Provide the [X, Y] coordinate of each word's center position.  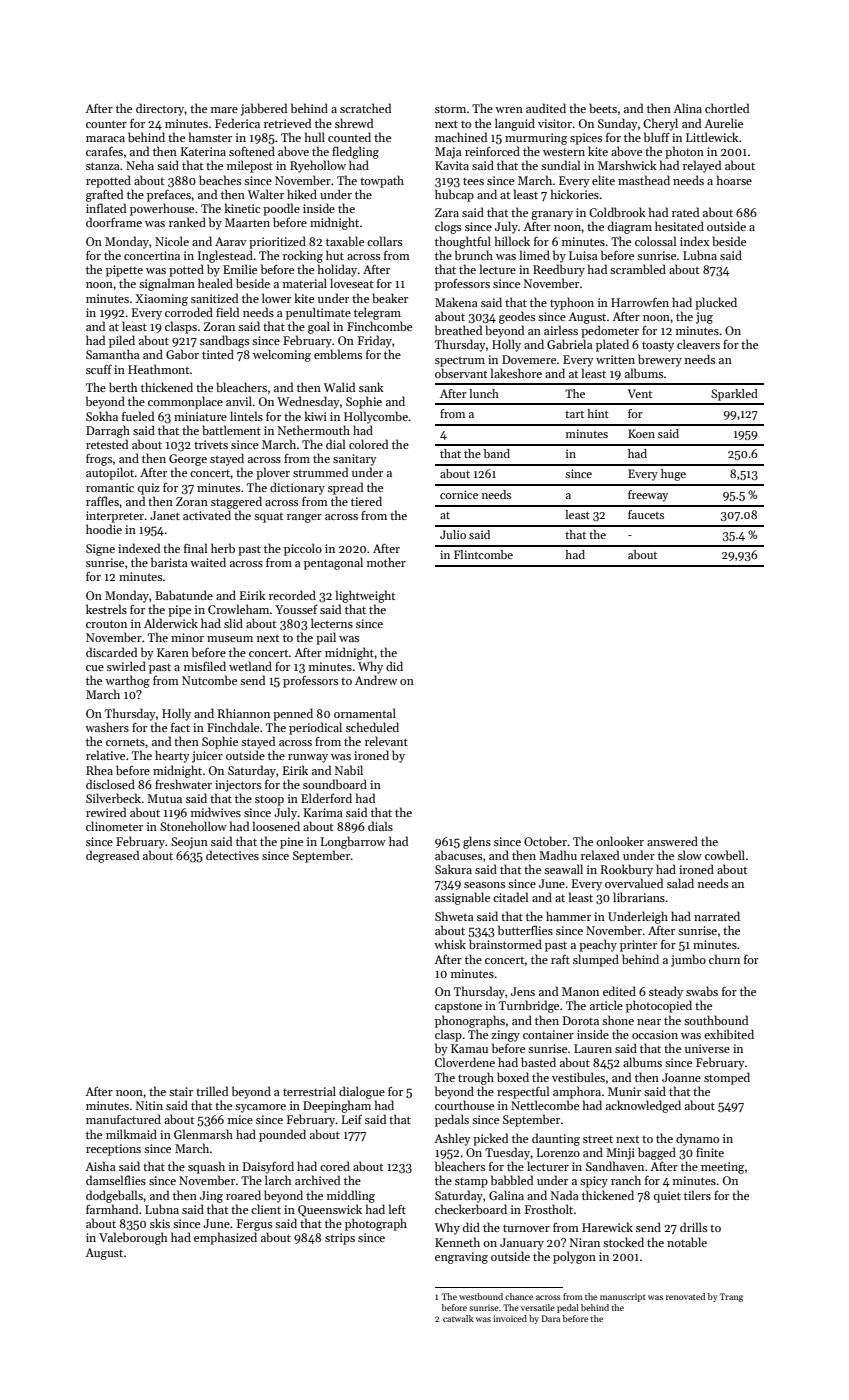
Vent [640, 393]
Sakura [453, 869]
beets [603, 108]
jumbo [688, 960]
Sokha [102, 416]
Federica [237, 123]
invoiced [510, 1318]
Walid [339, 387]
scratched [365, 108]
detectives [232, 855]
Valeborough [133, 1238]
